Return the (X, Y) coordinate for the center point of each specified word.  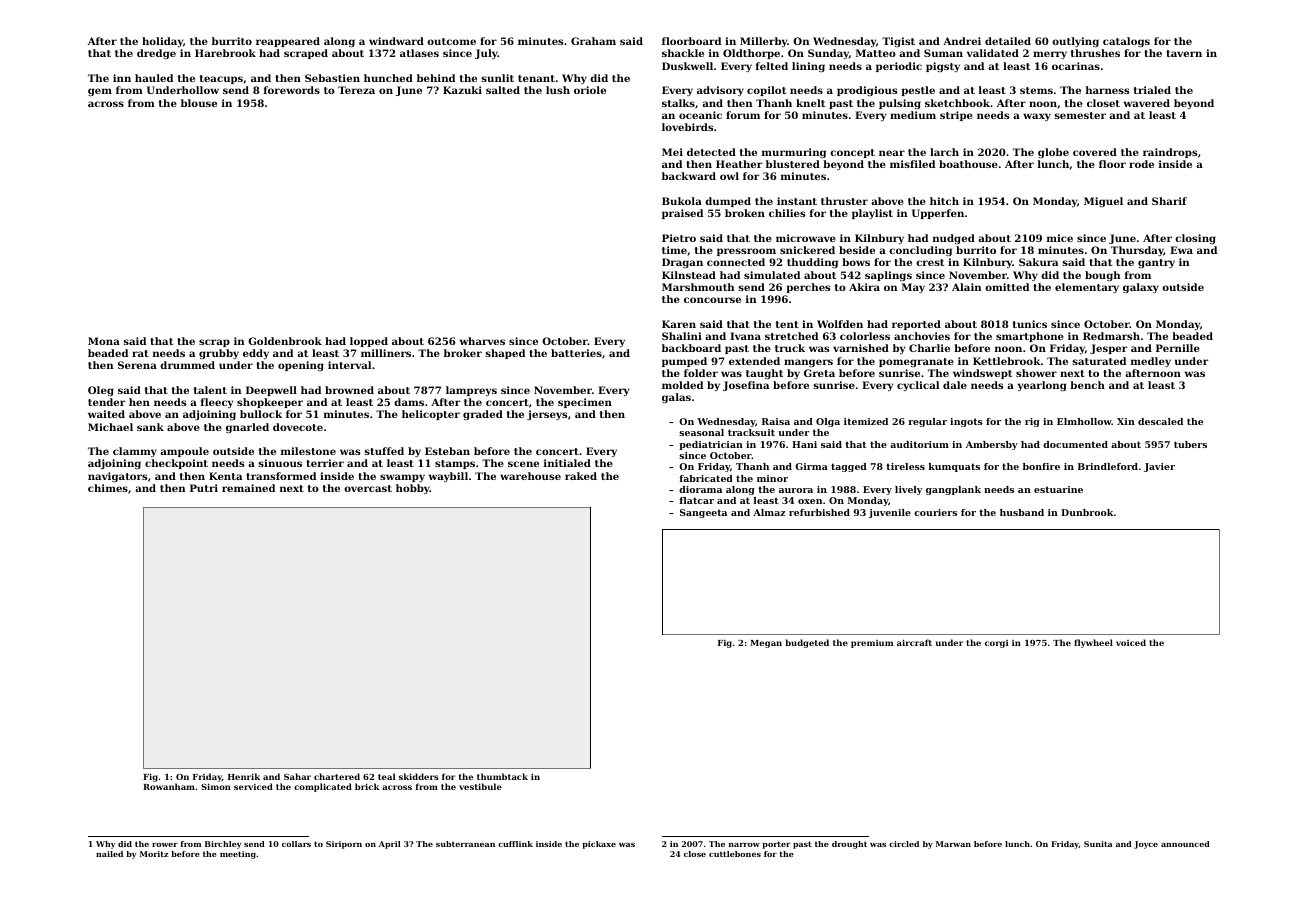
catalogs (1126, 42)
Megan (766, 644)
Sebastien (332, 78)
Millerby (764, 42)
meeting (238, 855)
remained (248, 488)
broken (745, 213)
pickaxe (599, 845)
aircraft (914, 642)
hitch (944, 201)
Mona (104, 341)
